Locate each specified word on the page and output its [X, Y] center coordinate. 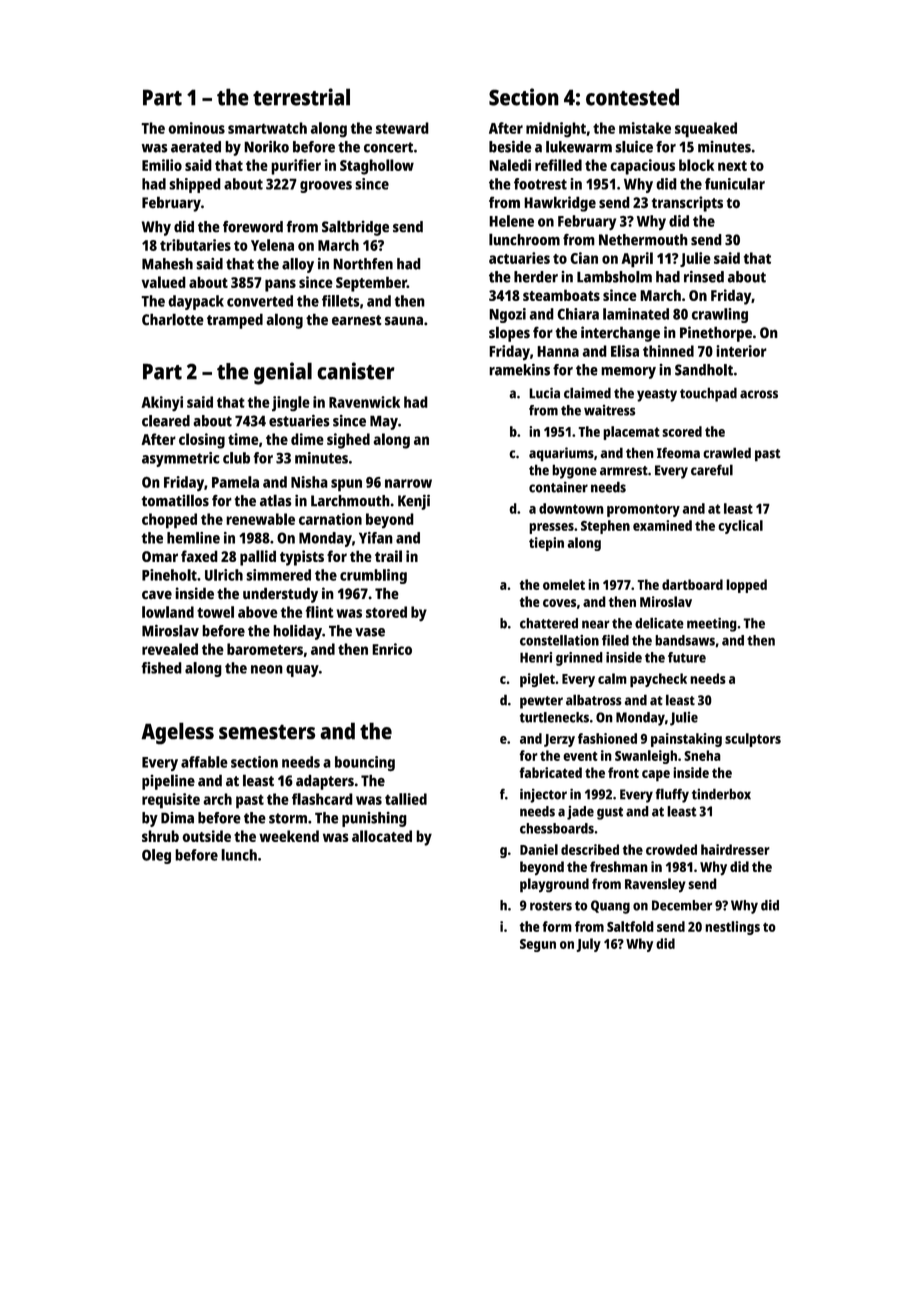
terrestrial [301, 97]
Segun [538, 945]
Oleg [156, 856]
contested [632, 97]
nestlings [732, 928]
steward [402, 128]
